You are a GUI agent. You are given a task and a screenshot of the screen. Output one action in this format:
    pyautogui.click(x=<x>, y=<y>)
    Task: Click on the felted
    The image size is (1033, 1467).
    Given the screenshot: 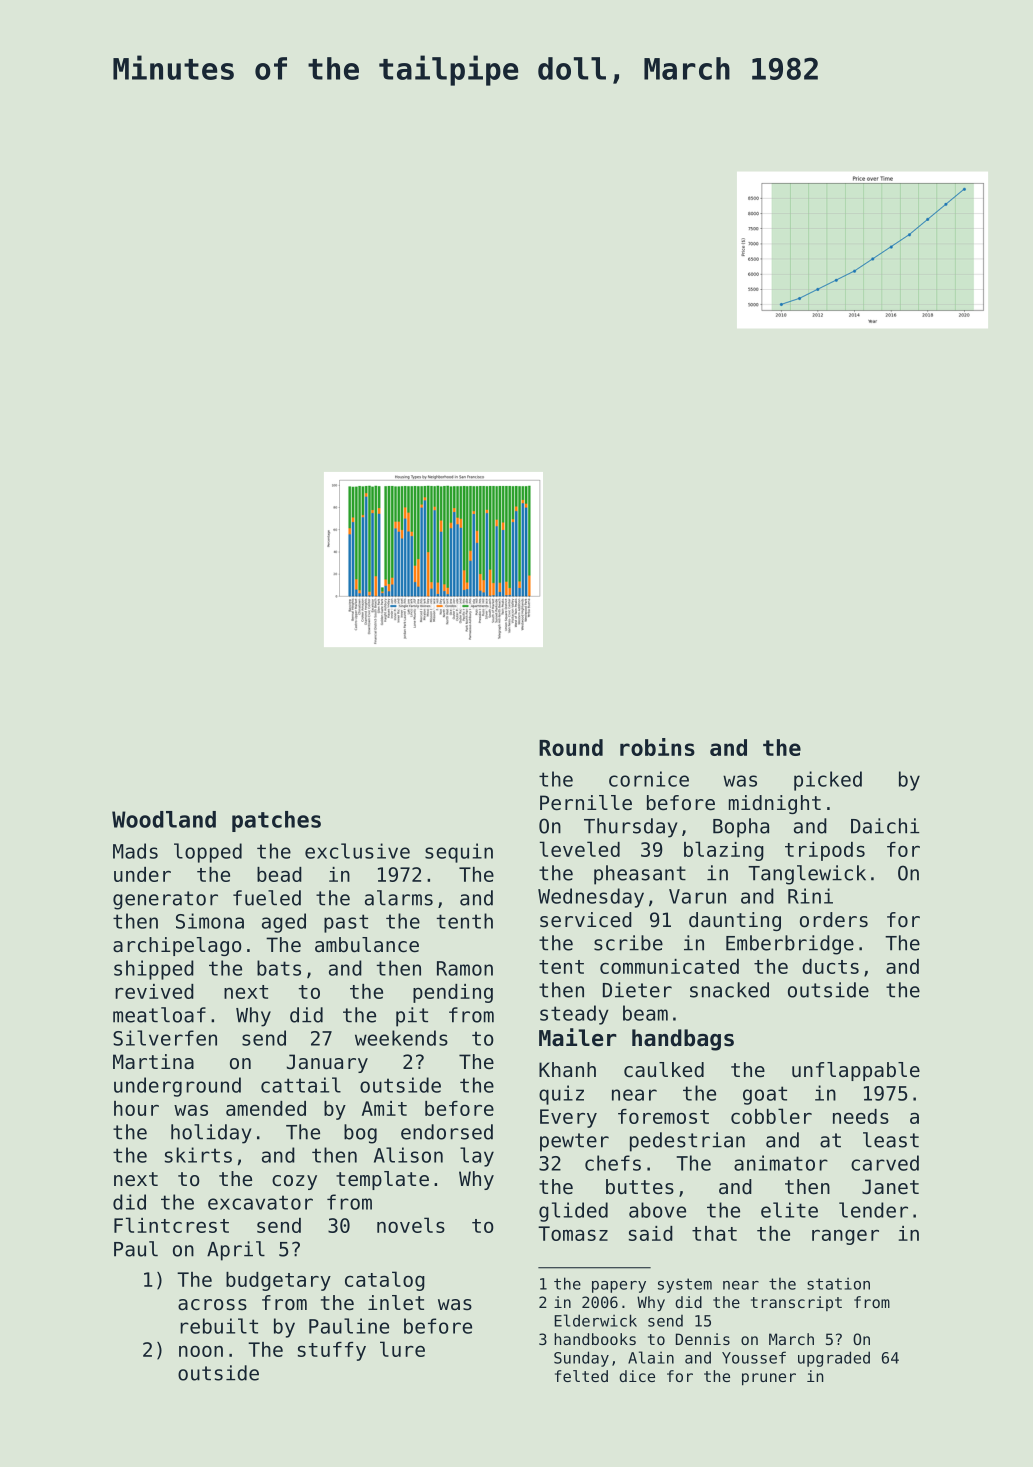 What is the action you would take?
    pyautogui.click(x=581, y=1376)
